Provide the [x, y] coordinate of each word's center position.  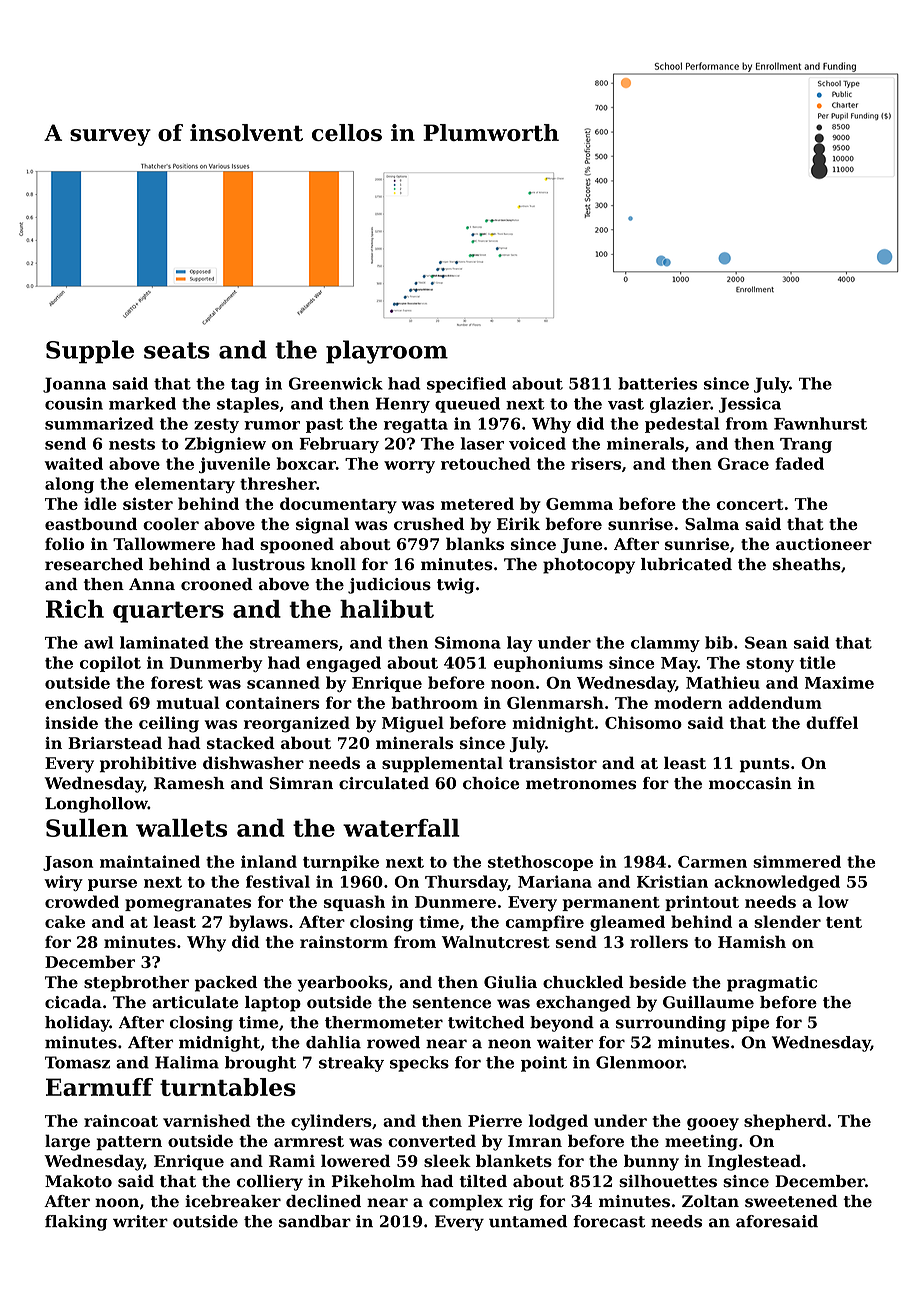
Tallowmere [164, 543]
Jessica [750, 405]
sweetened [791, 1201]
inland [269, 861]
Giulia [510, 982]
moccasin [750, 783]
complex [466, 1203]
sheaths [807, 564]
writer [140, 1221]
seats [177, 350]
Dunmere [455, 902]
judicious [389, 586]
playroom [387, 352]
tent [844, 922]
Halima [187, 1062]
